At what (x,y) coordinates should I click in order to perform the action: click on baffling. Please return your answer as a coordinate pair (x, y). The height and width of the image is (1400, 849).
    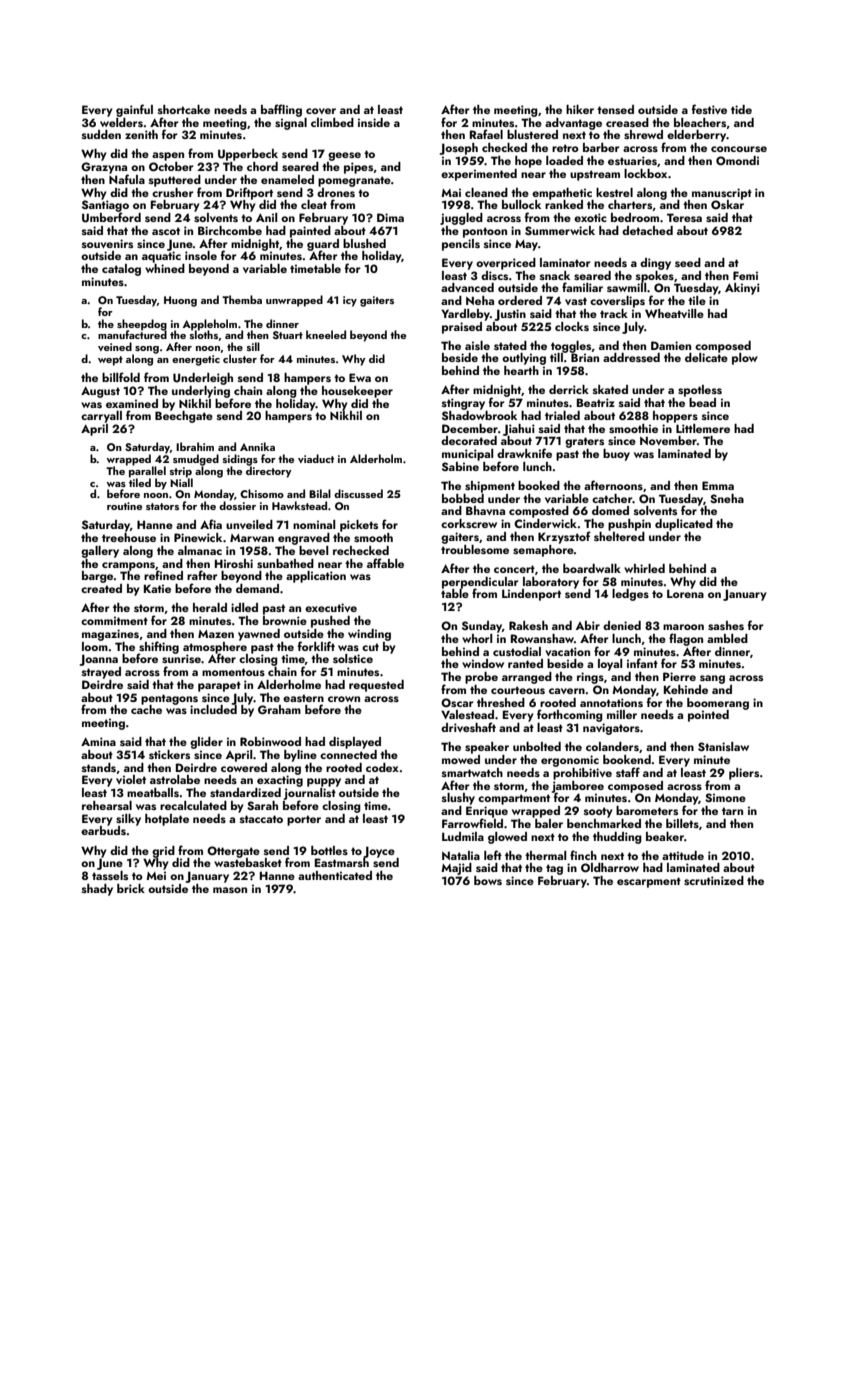
    Looking at the image, I should click on (281, 110).
